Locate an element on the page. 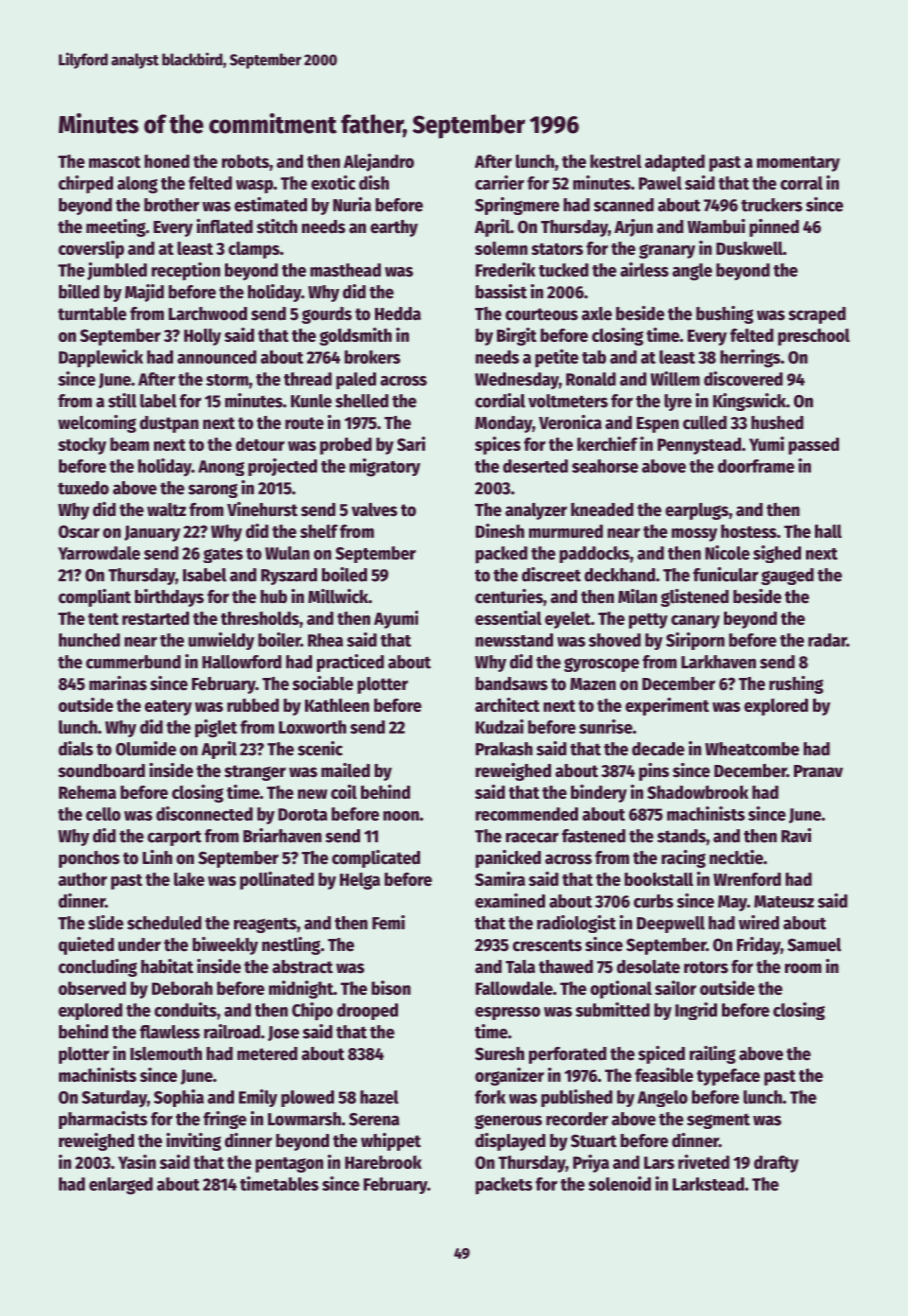 Image resolution: width=908 pixels, height=1316 pixels. Deborah is located at coordinates (182, 988).
